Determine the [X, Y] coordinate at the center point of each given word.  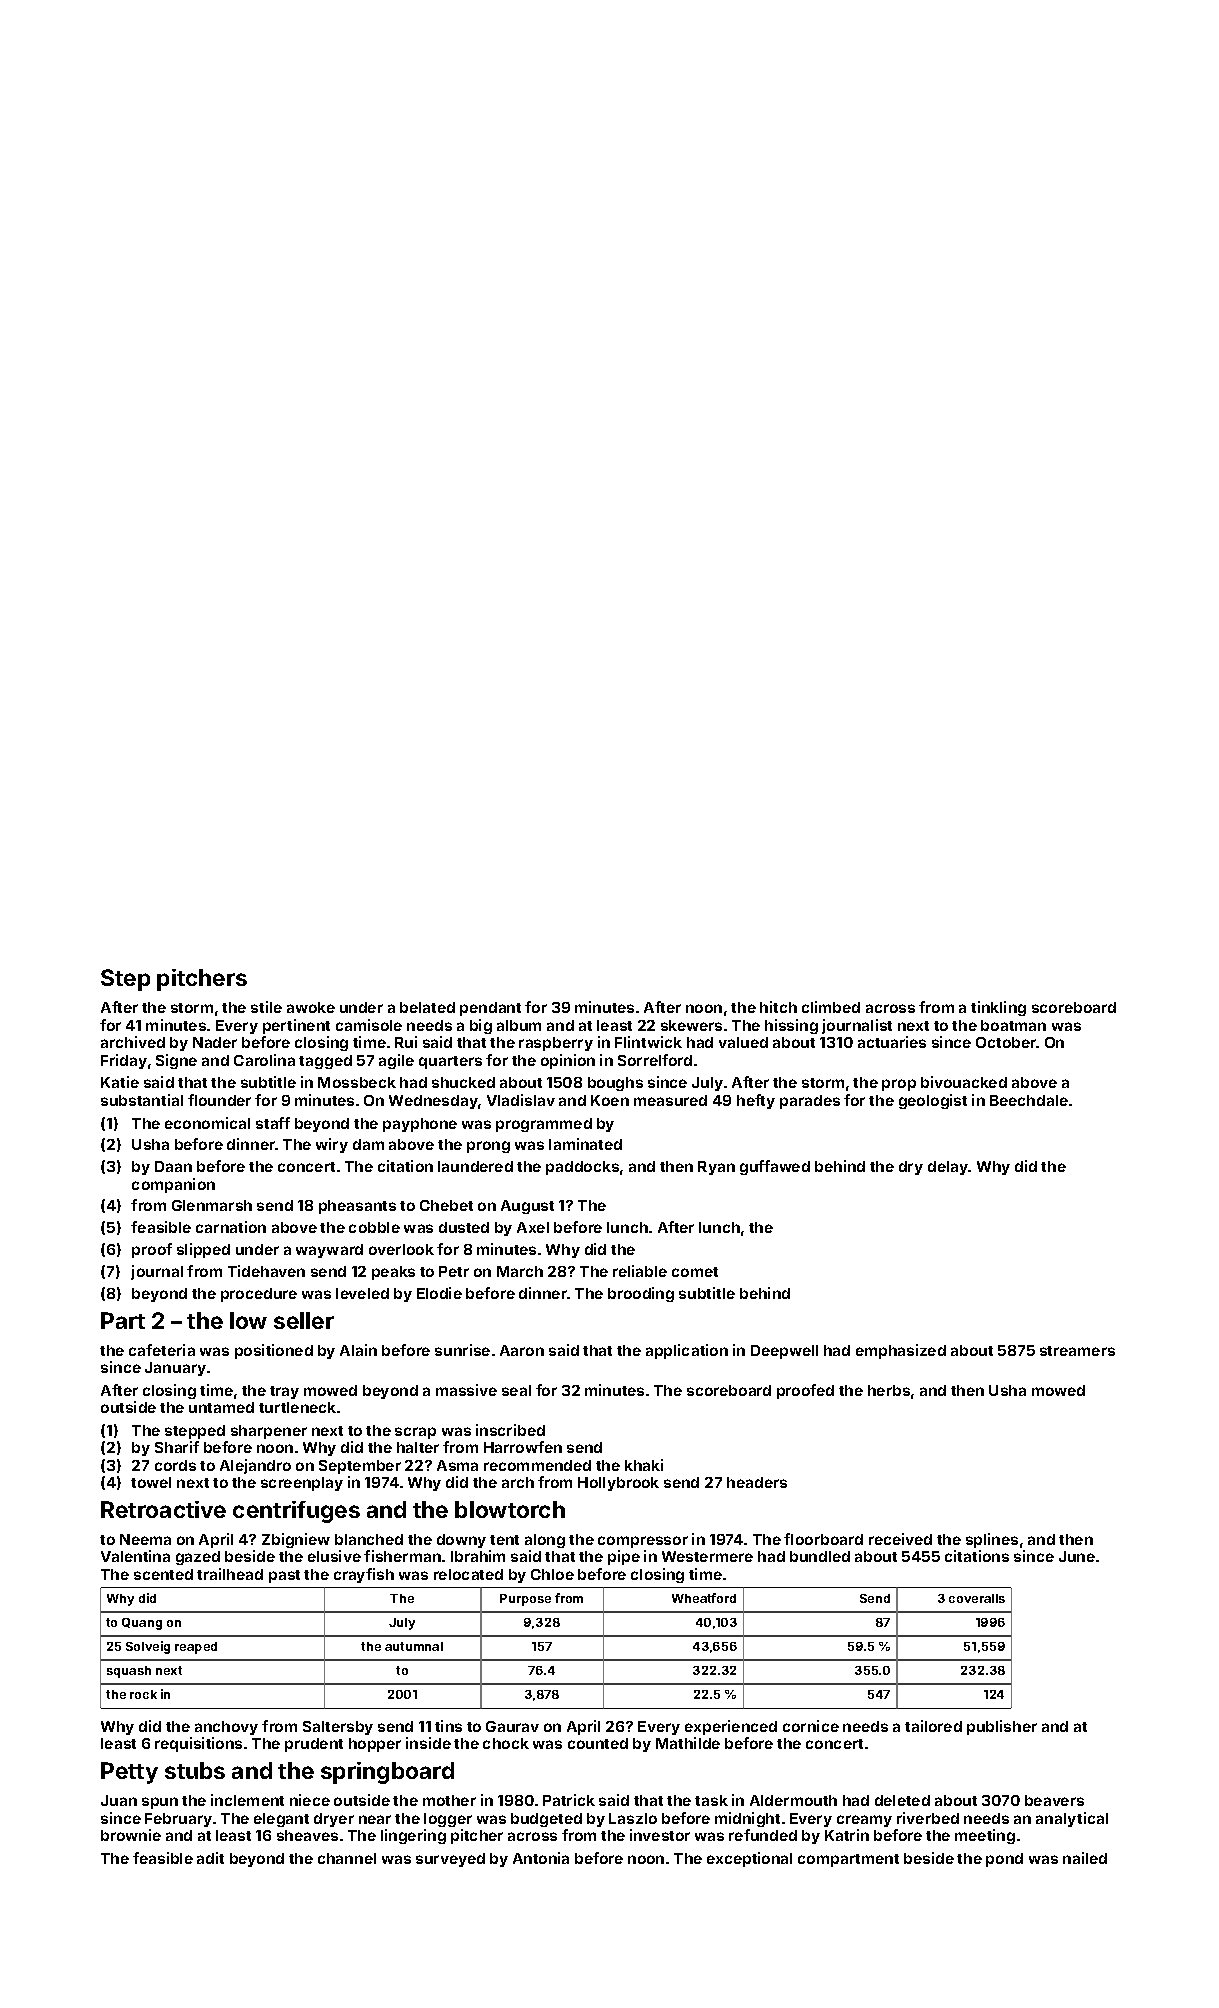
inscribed [510, 1430]
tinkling [998, 1008]
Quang [142, 1624]
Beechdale [1029, 1100]
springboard [387, 1773]
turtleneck [297, 1407]
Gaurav [512, 1726]
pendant [490, 1009]
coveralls [977, 1598]
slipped [203, 1250]
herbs [889, 1390]
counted [598, 1743]
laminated [585, 1144]
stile [266, 1007]
